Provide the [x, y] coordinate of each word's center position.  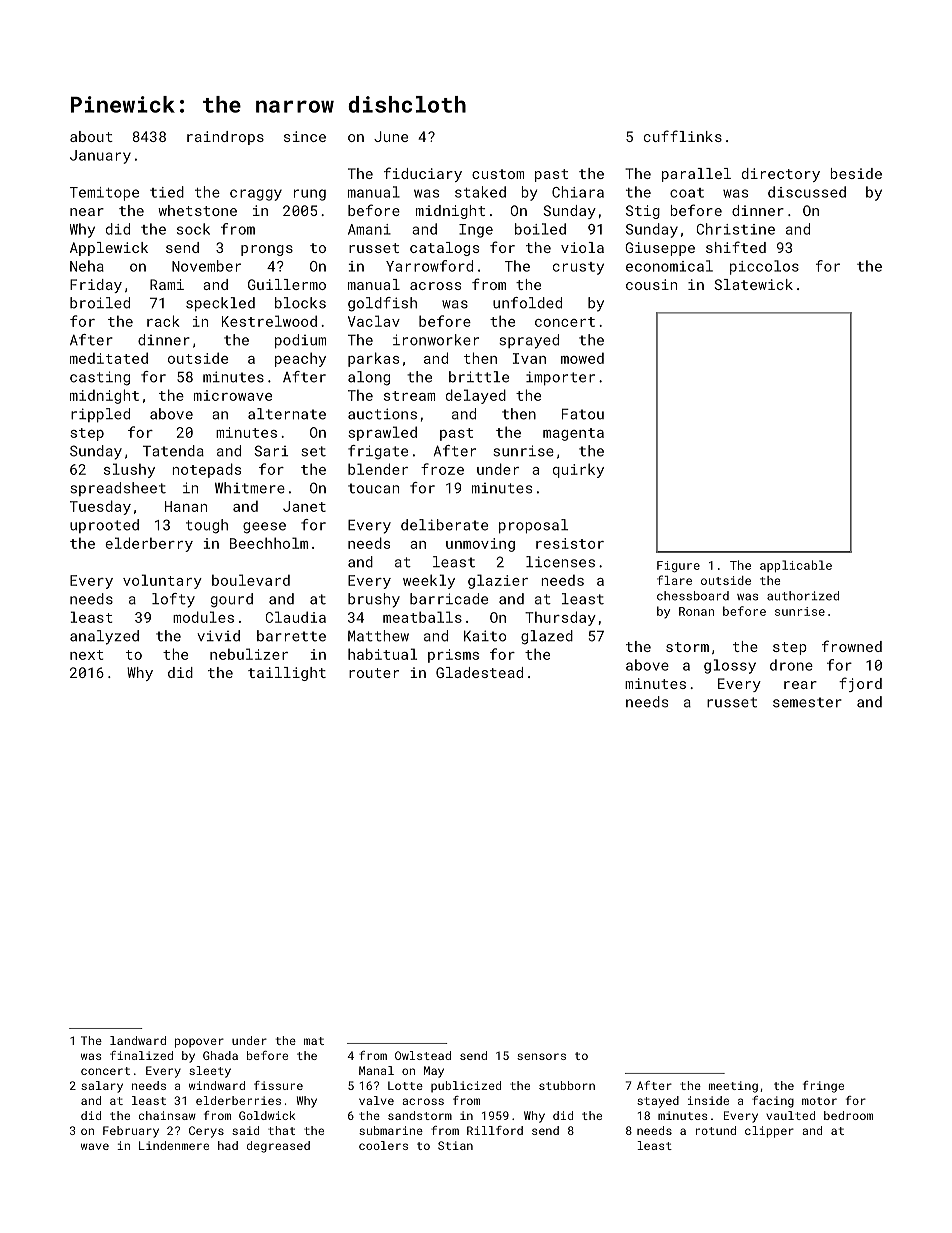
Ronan [696, 611]
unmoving [480, 545]
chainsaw [167, 1115]
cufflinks [683, 136]
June [391, 136]
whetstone [197, 210]
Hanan [186, 506]
